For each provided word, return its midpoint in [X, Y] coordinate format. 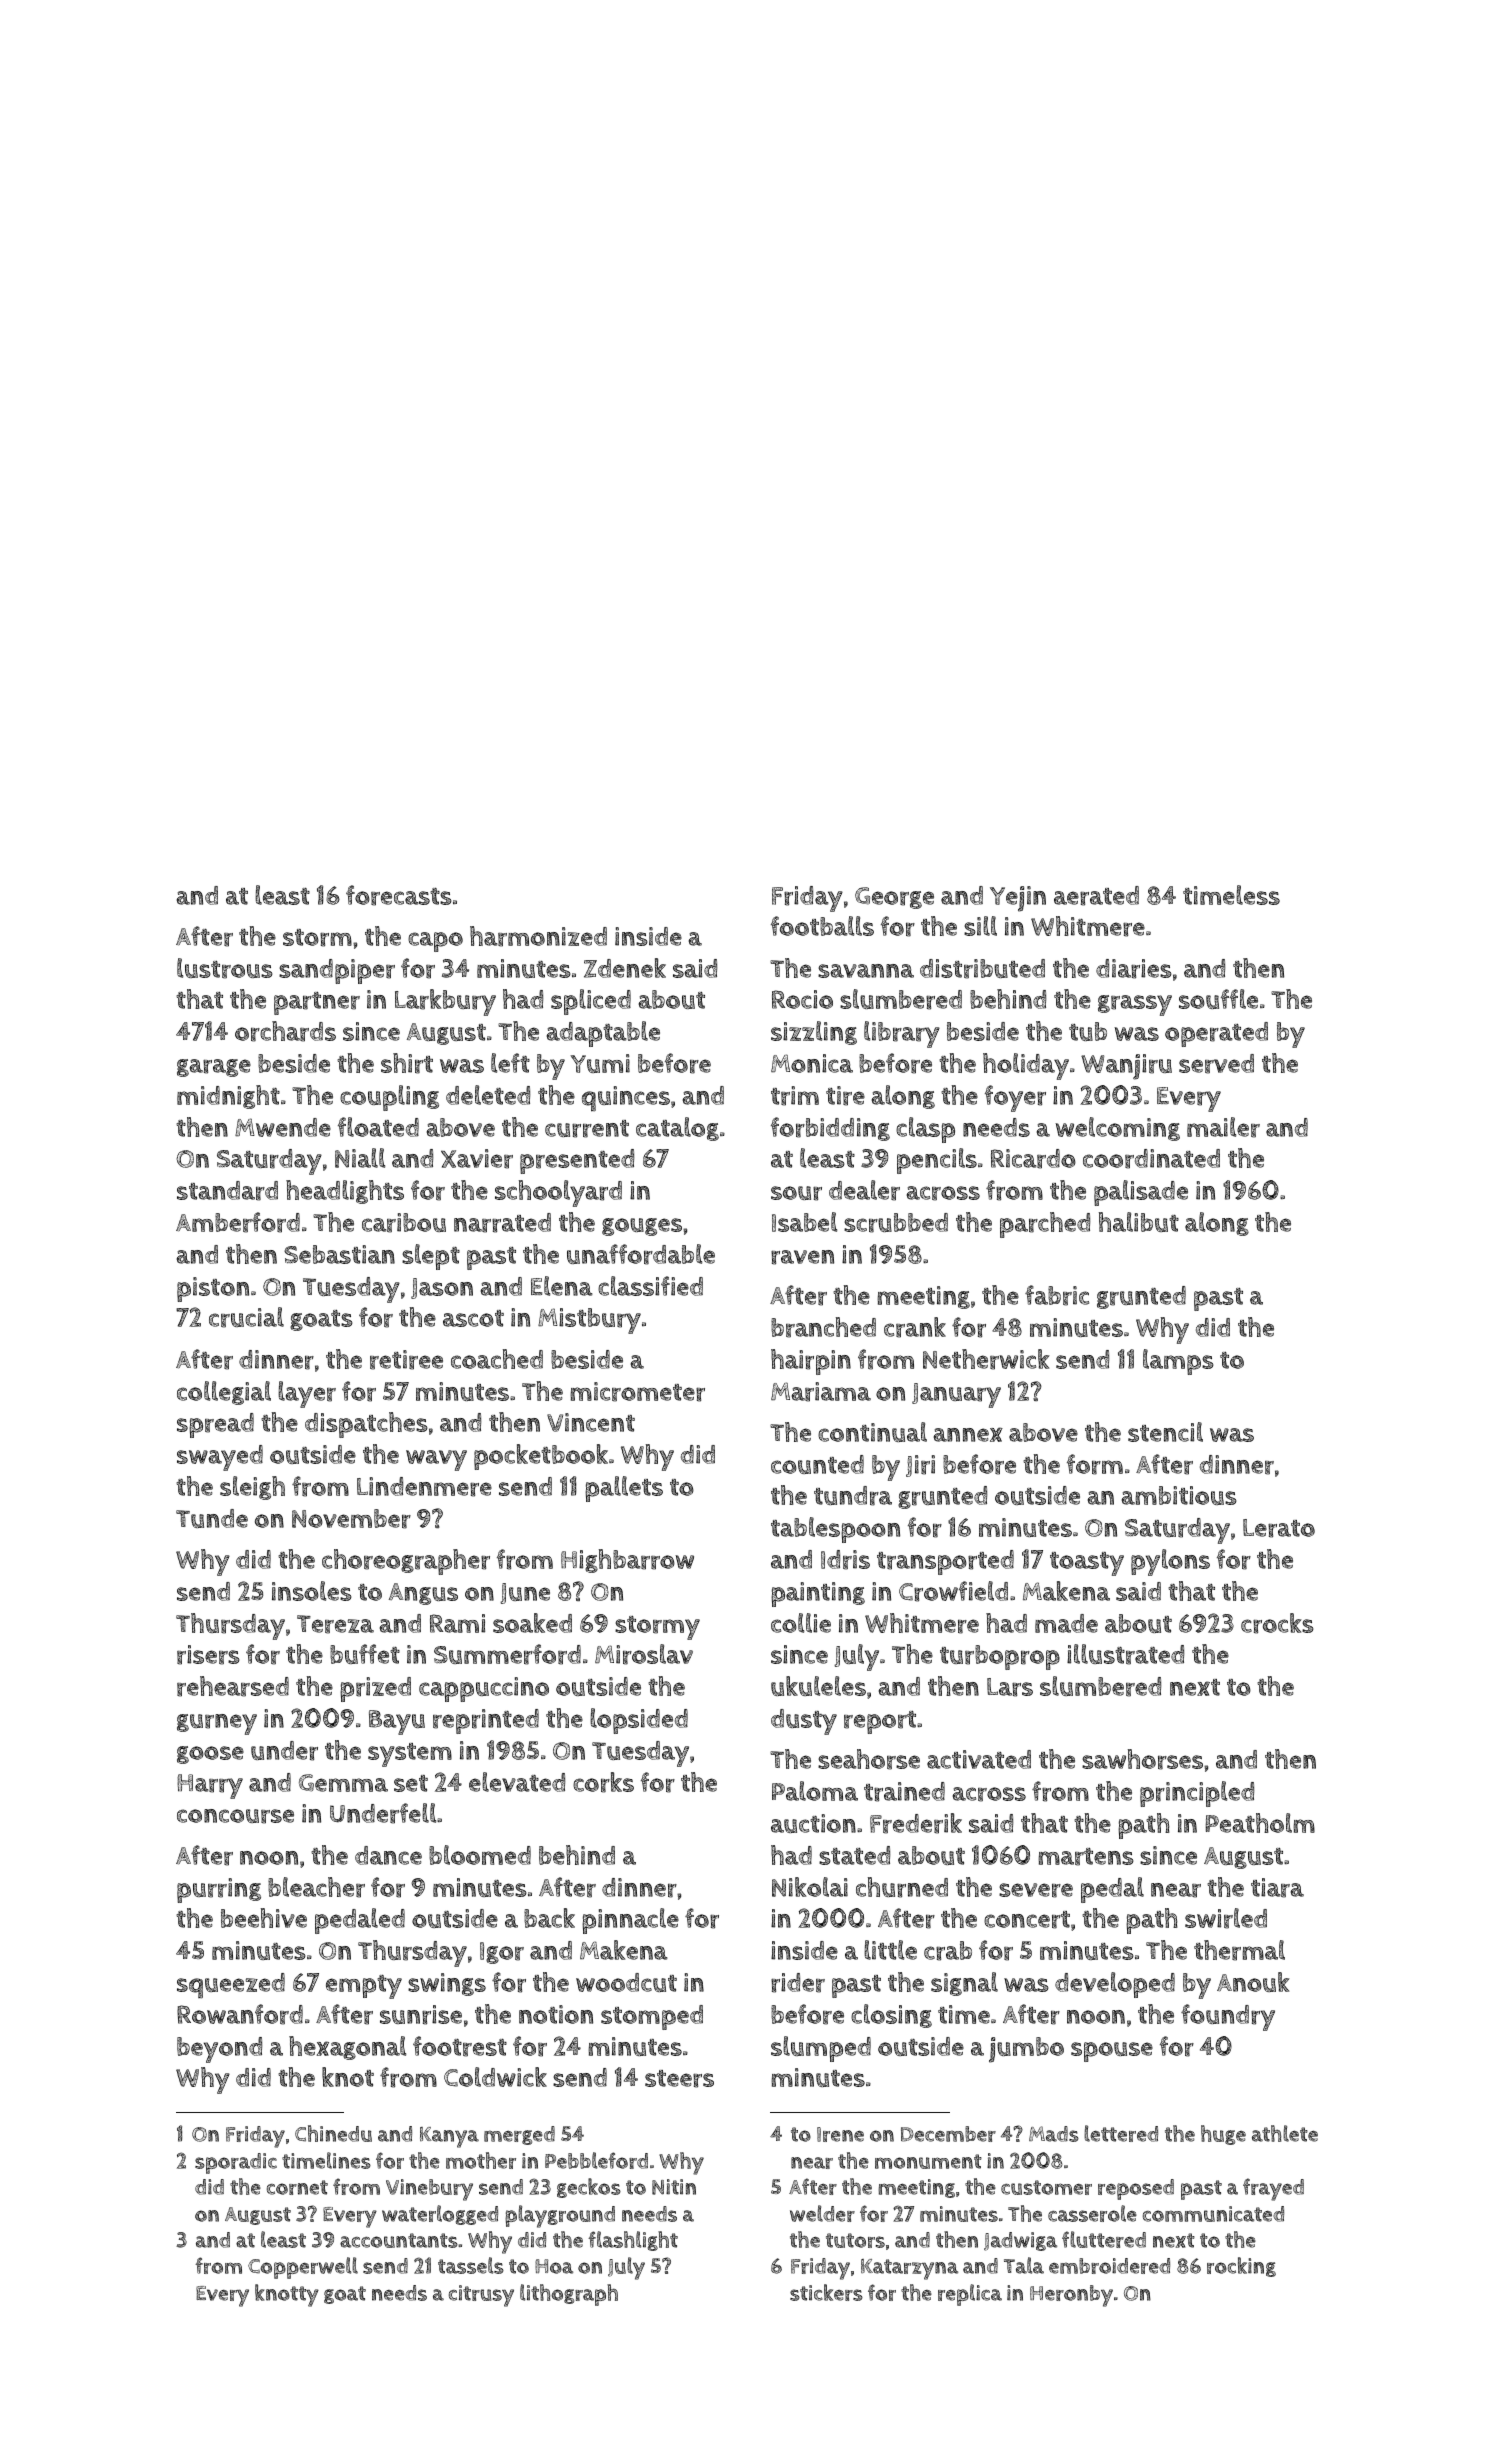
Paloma [815, 1791]
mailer [1223, 1127]
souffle [1218, 999]
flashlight [633, 2241]
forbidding [830, 1129]
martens [1086, 1857]
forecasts [399, 895]
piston [213, 1289]
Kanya [449, 2137]
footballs [822, 926]
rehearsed [233, 1686]
